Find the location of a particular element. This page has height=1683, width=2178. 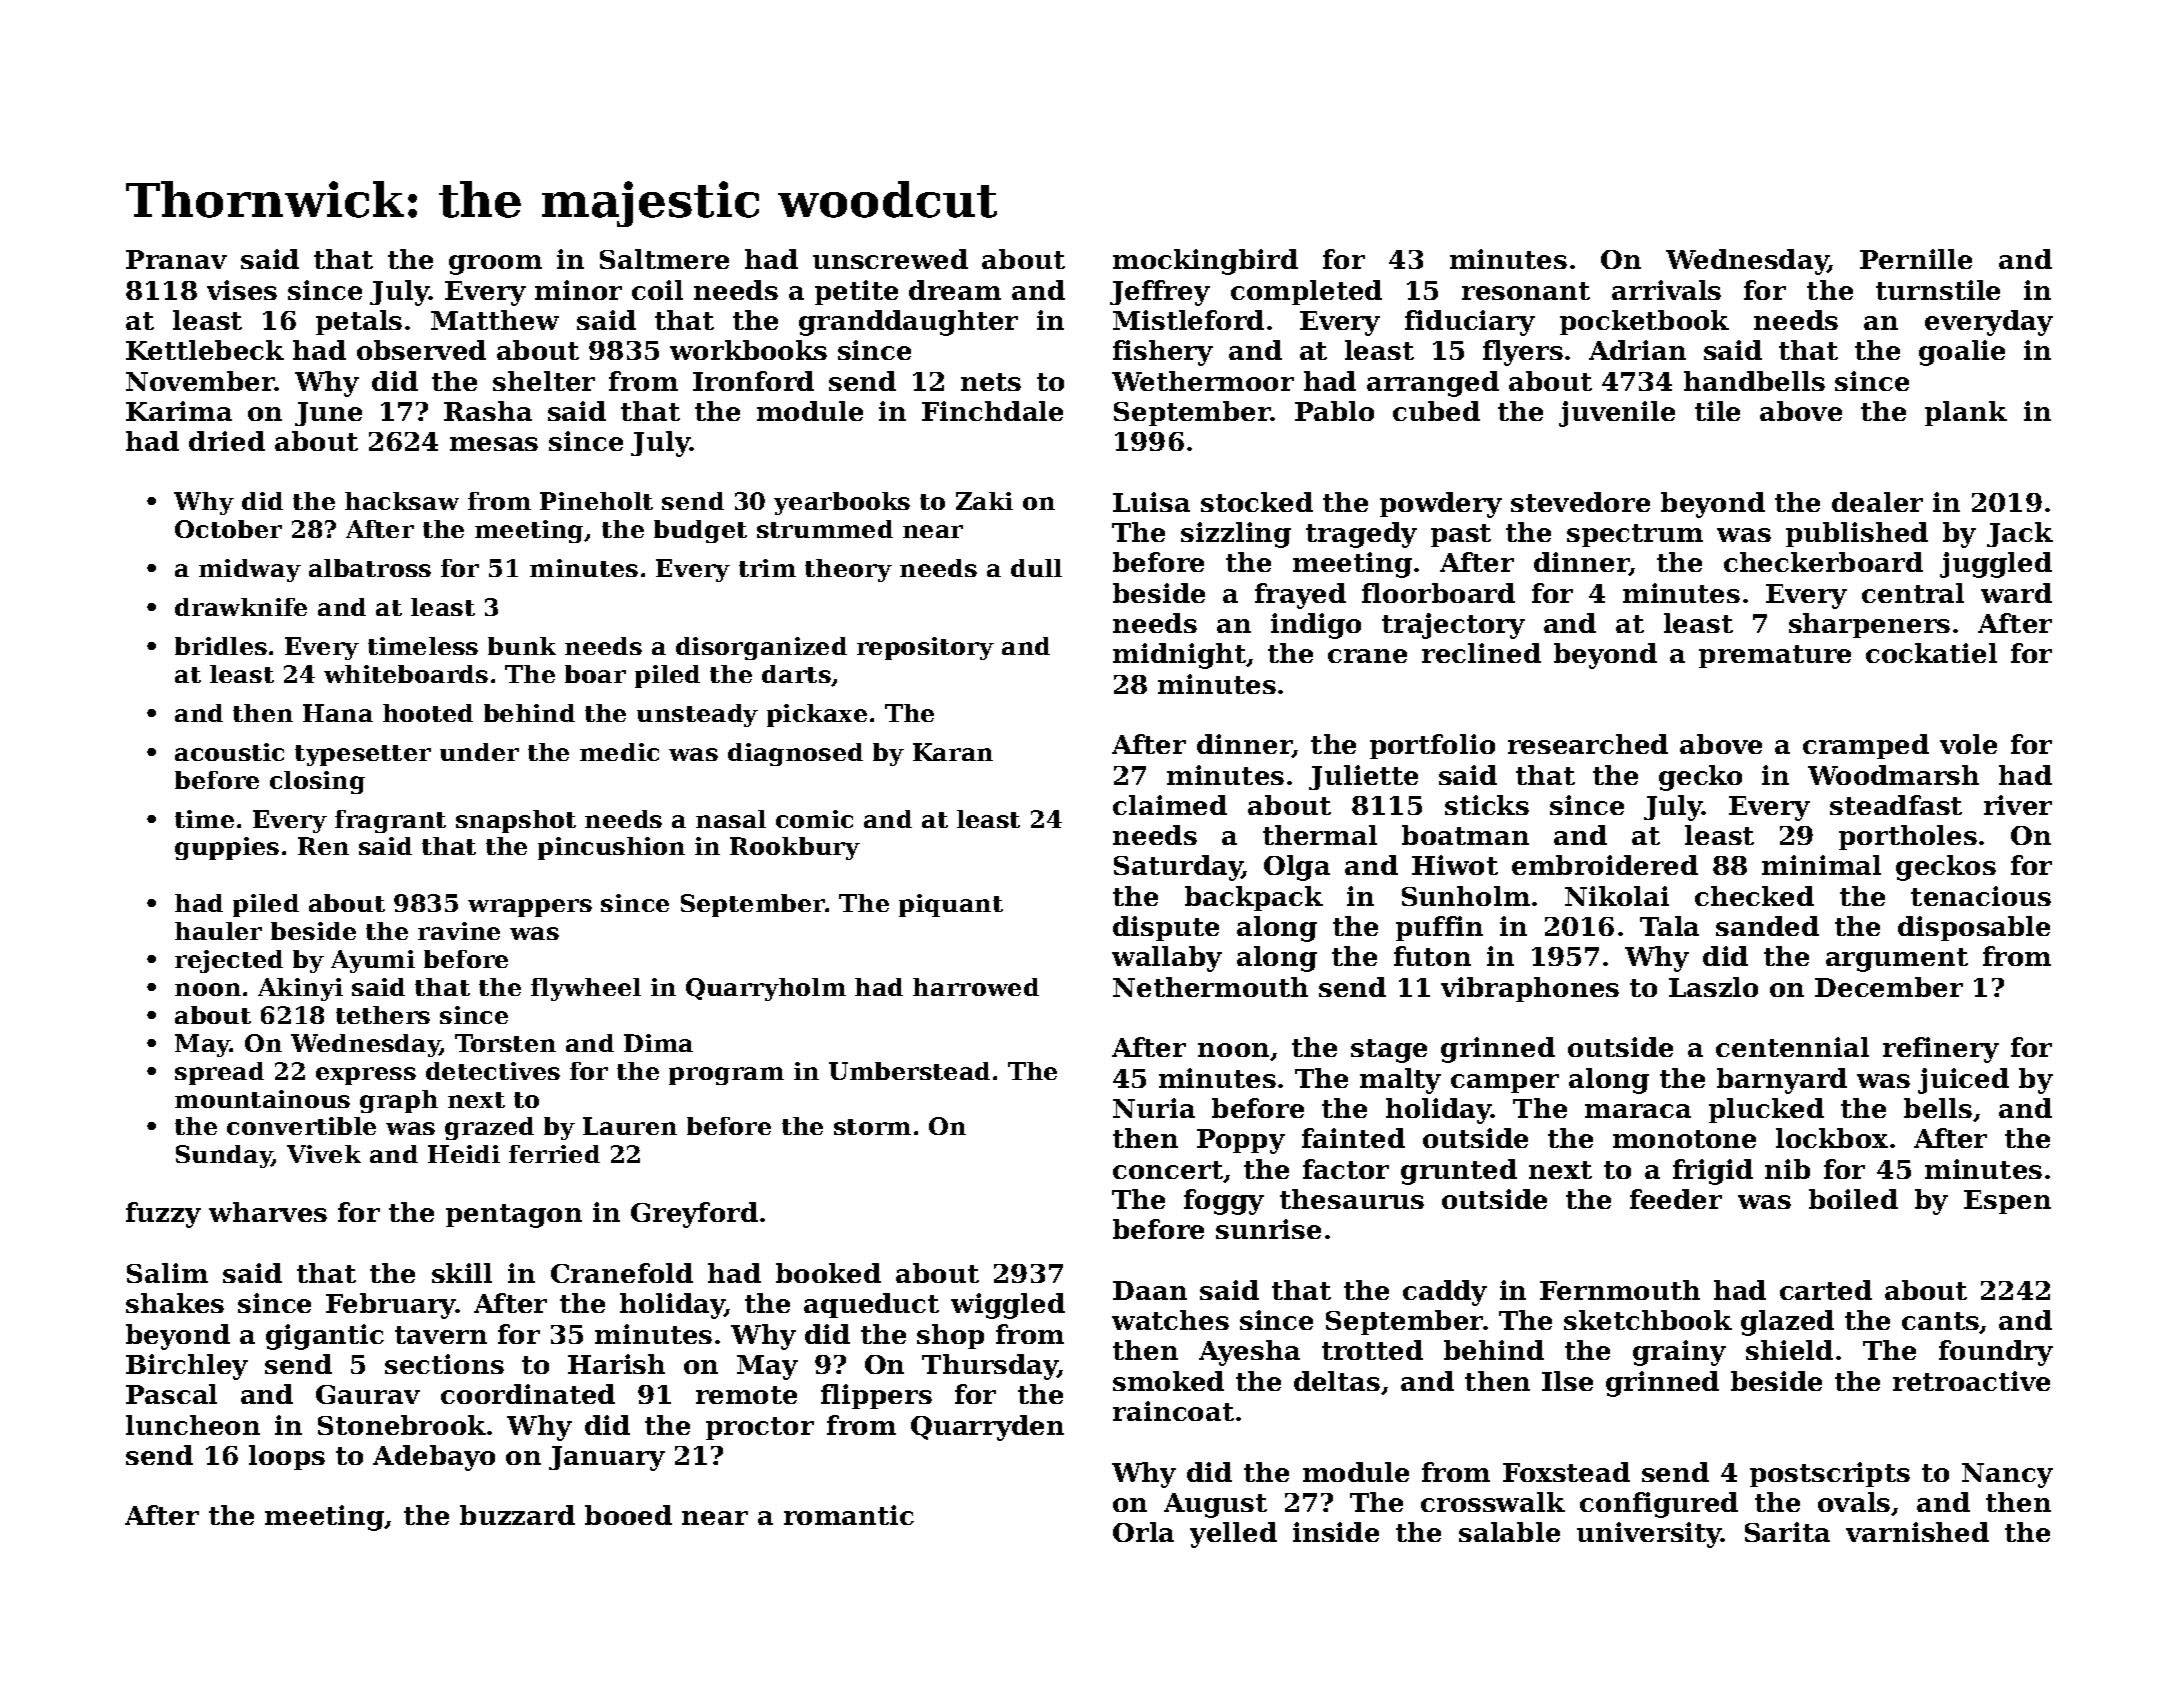

claimed is located at coordinates (1170, 805).
